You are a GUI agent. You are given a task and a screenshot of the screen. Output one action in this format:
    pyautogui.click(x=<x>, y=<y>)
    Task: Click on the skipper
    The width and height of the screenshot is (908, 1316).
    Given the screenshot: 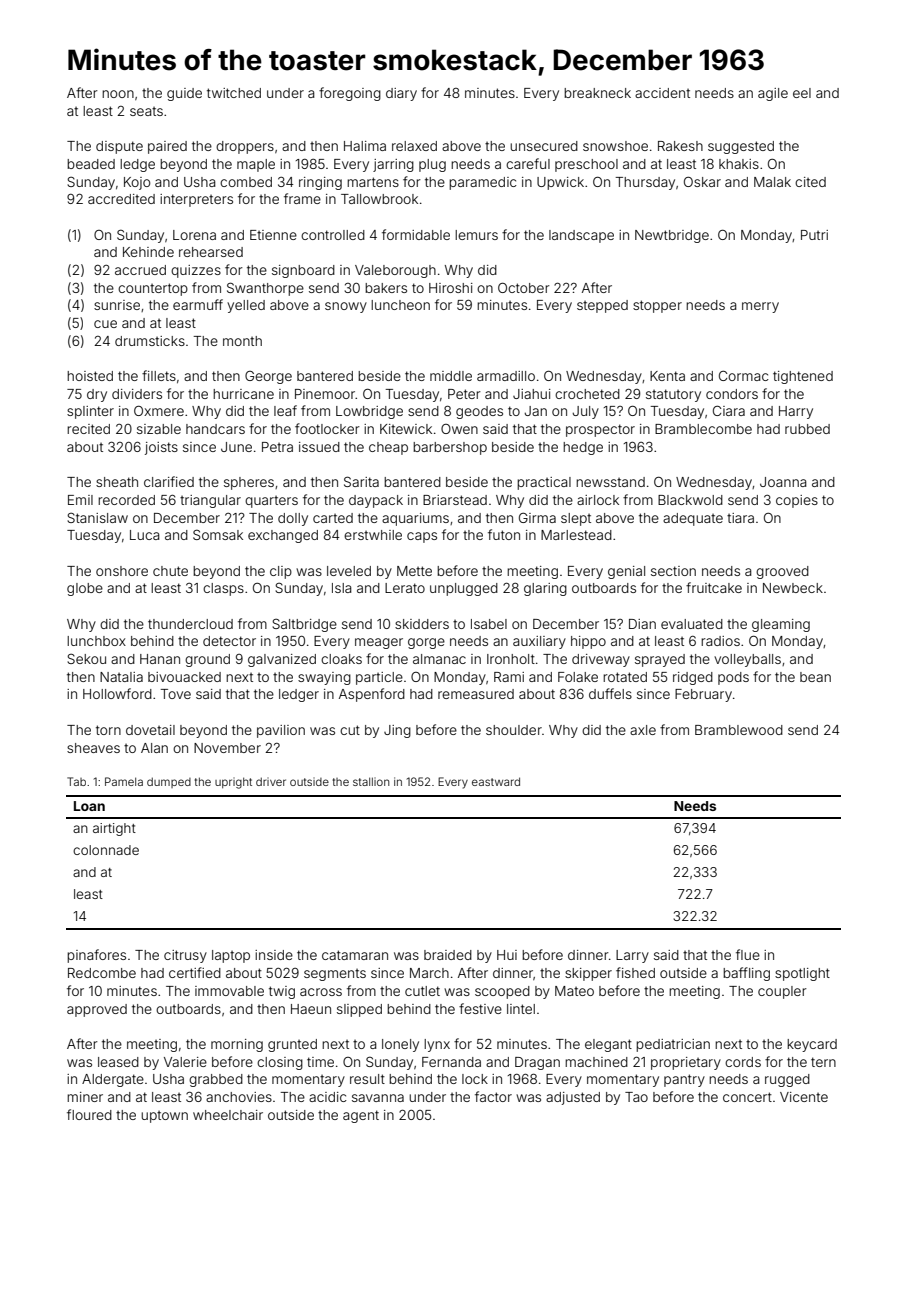 What is the action you would take?
    pyautogui.click(x=588, y=974)
